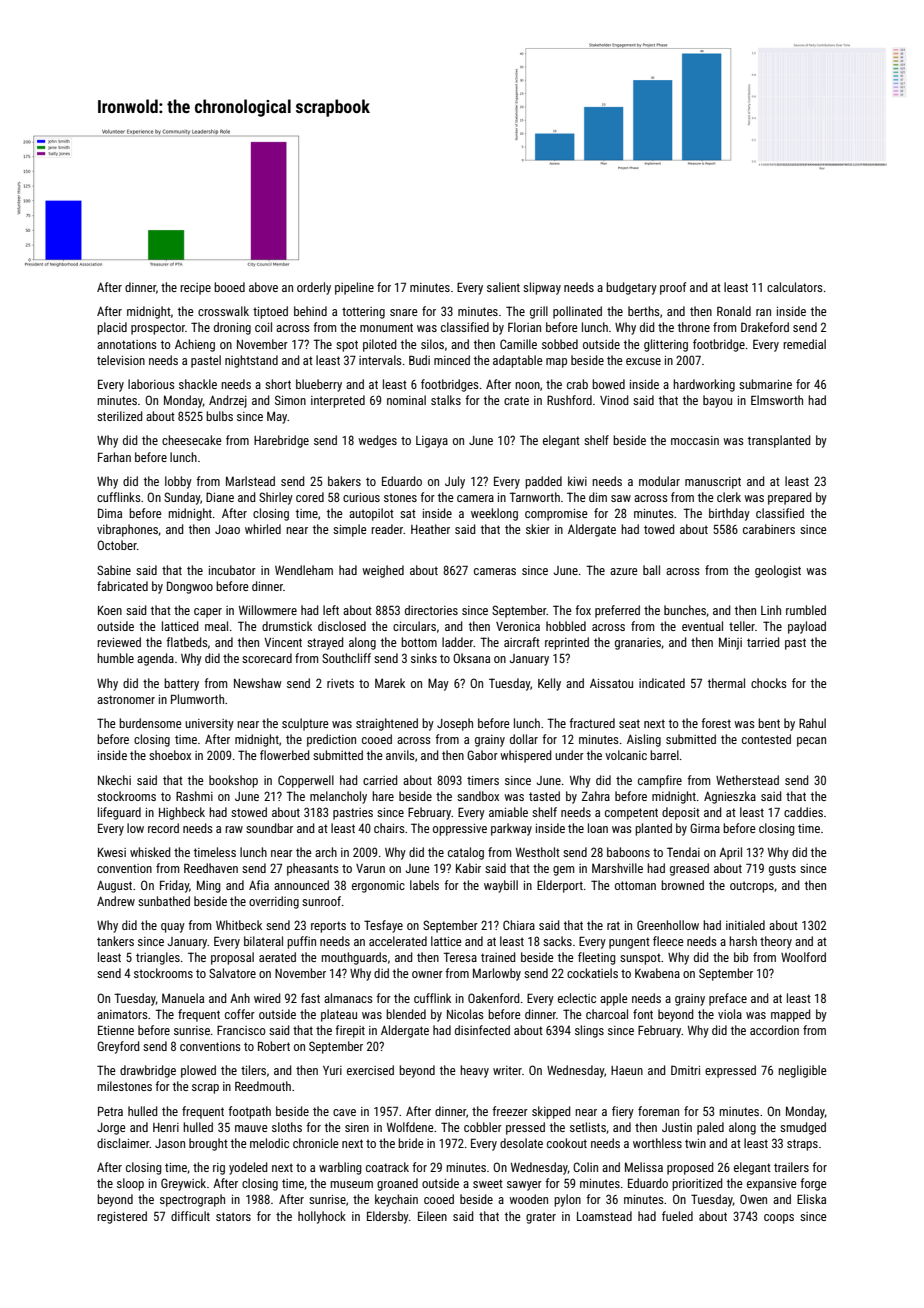 The image size is (924, 1308). What do you see at coordinates (148, 1071) in the image?
I see `drawbridge` at bounding box center [148, 1071].
